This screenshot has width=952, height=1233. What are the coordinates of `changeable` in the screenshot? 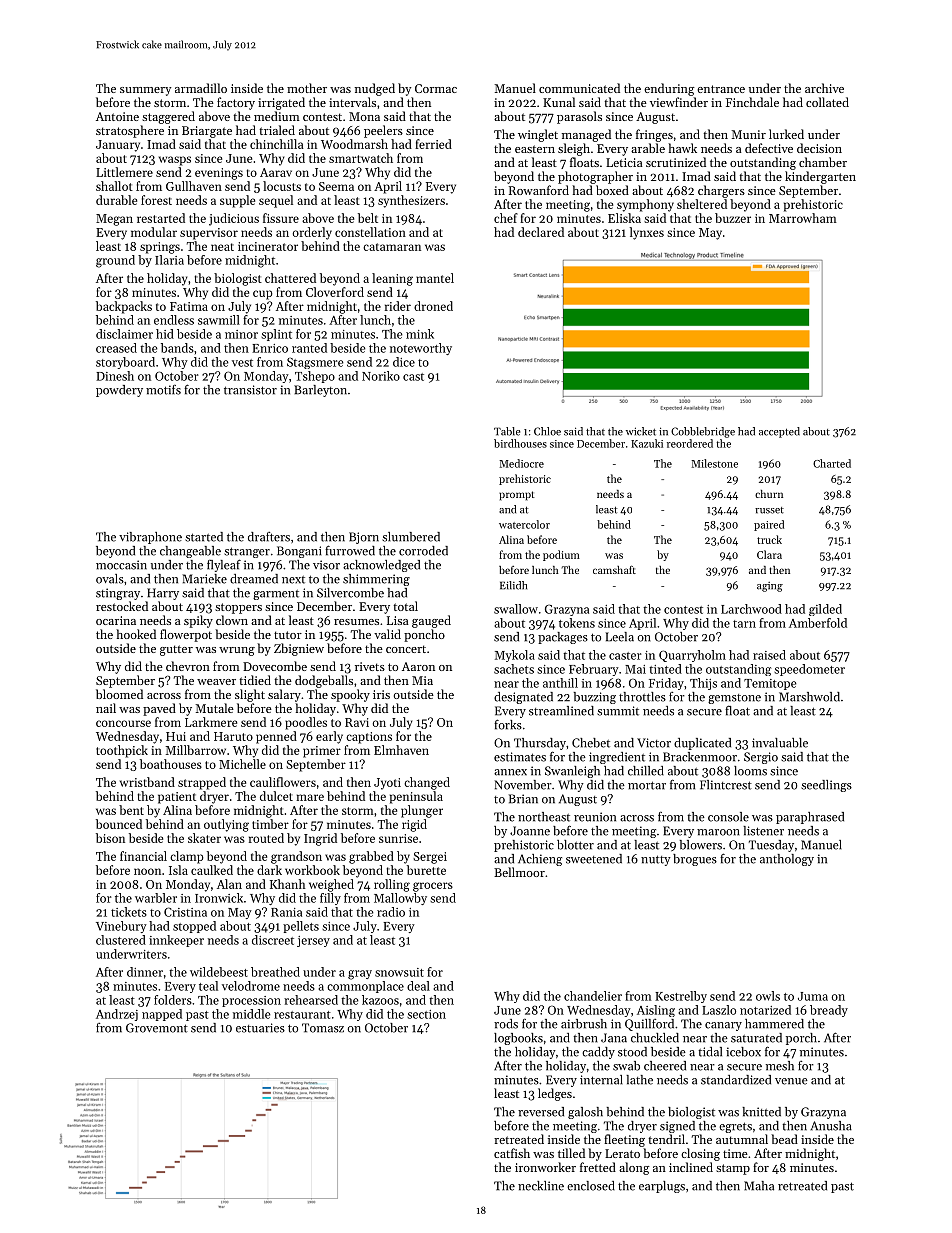 It's located at (190, 552).
